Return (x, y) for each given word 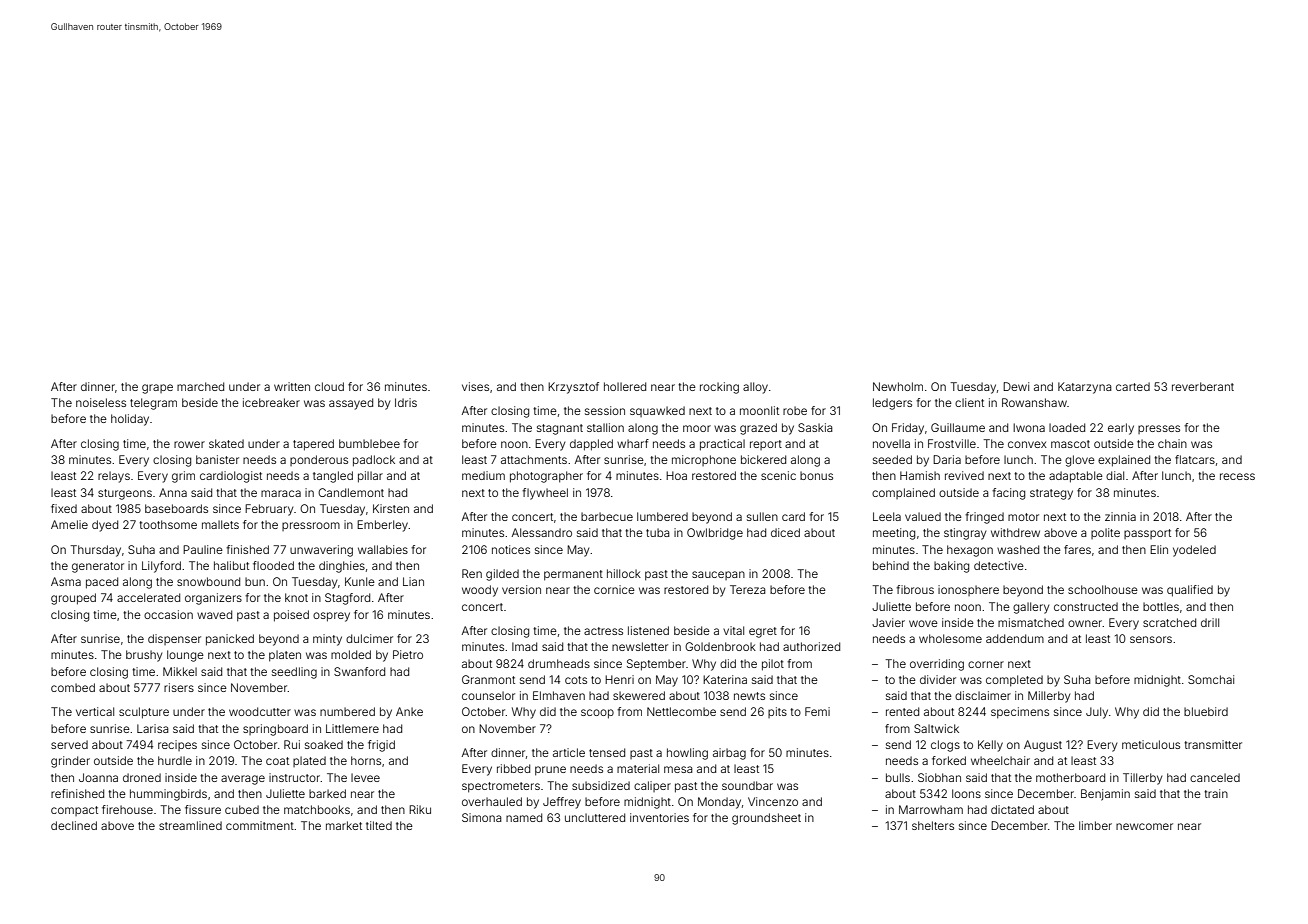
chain (1172, 443)
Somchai (1211, 679)
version (521, 589)
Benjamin (1105, 795)
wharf (633, 443)
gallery (1031, 608)
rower (189, 444)
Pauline (203, 549)
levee (365, 777)
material (638, 768)
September (656, 665)
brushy (144, 656)
